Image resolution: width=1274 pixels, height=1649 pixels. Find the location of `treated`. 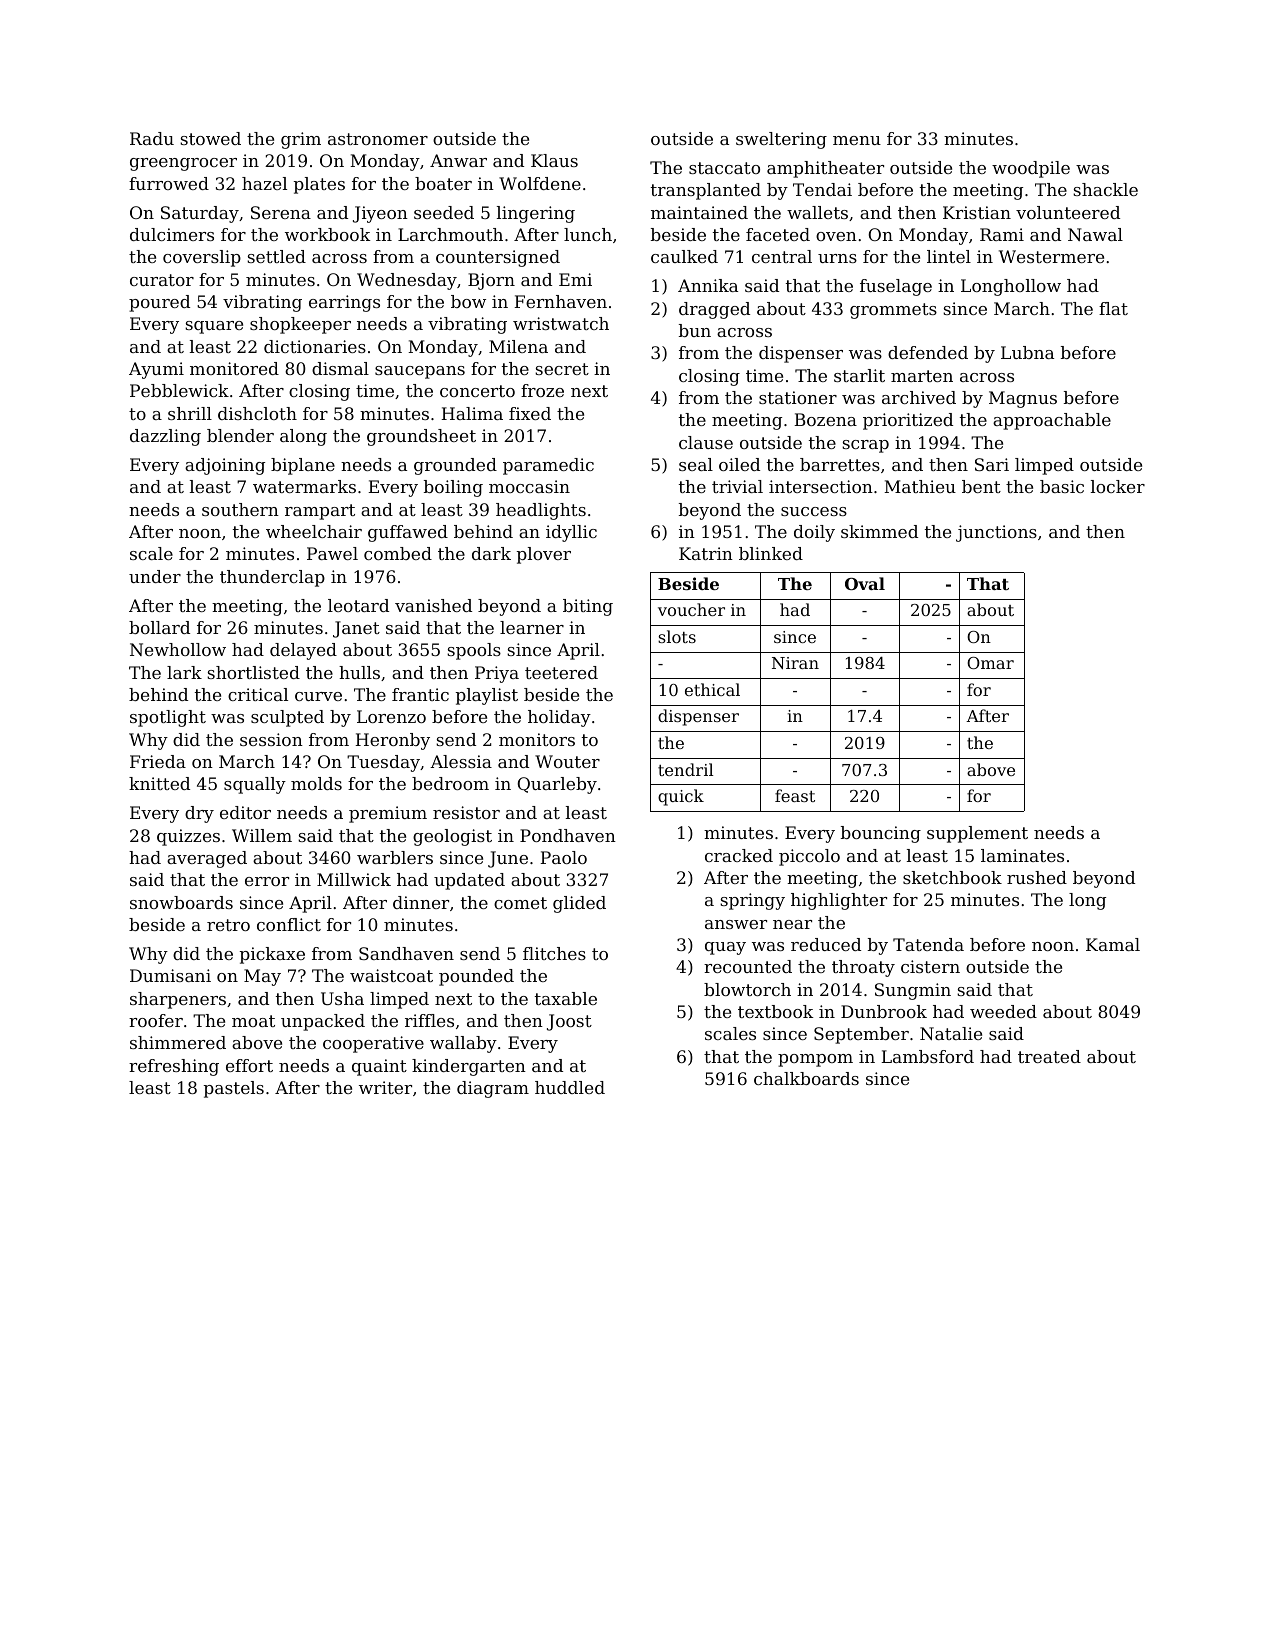

treated is located at coordinates (1049, 1056).
